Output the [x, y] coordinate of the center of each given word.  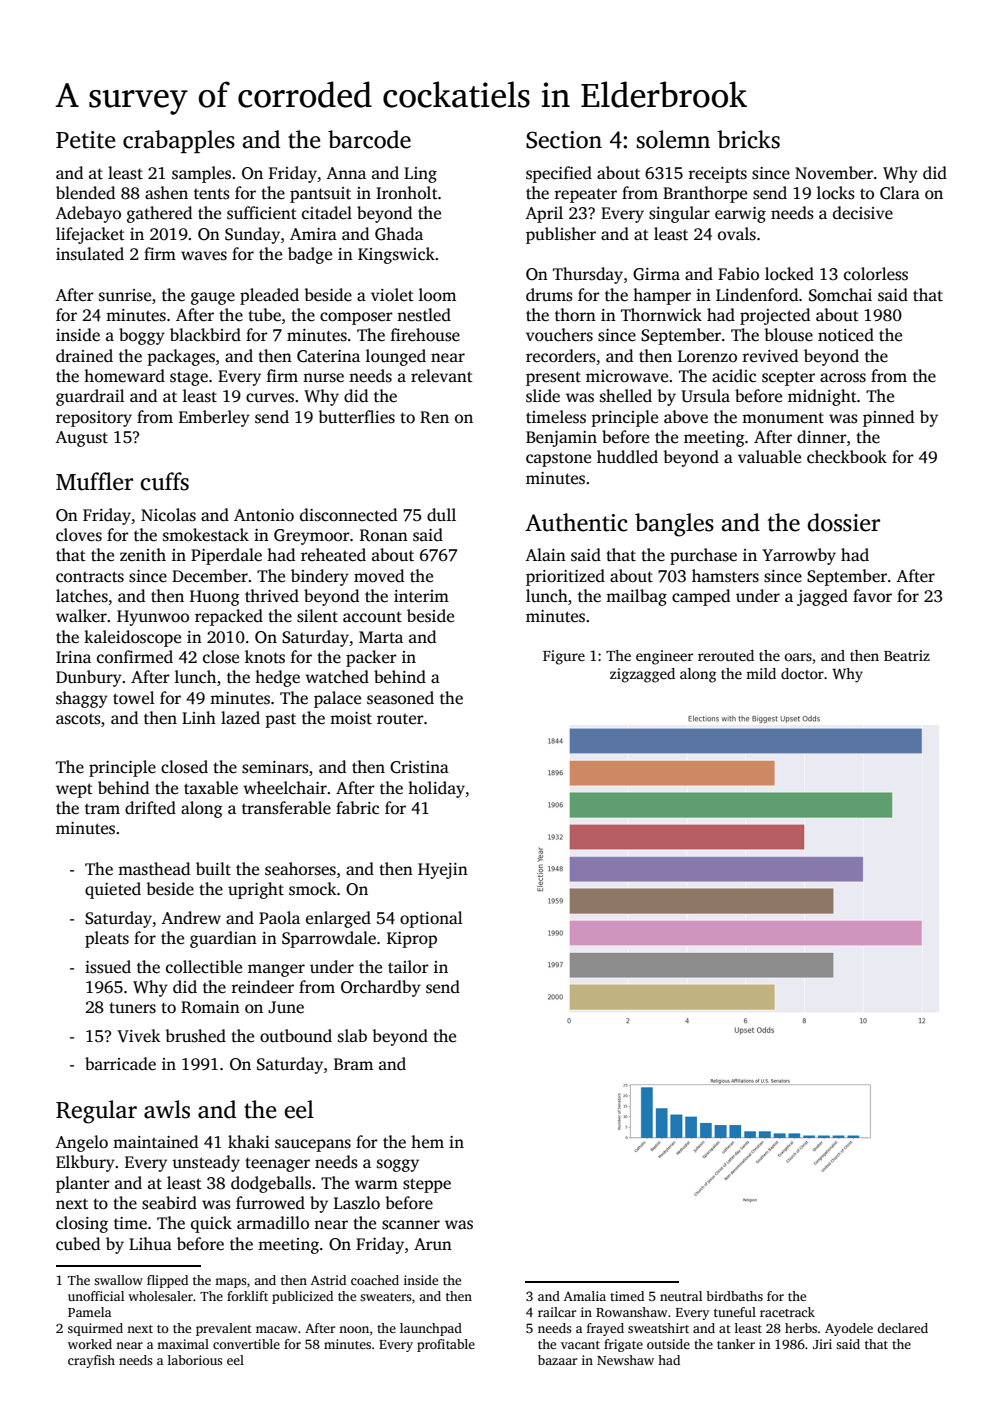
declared [902, 1328]
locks [836, 193]
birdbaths [734, 1296]
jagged [822, 597]
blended [85, 193]
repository [94, 419]
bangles [674, 525]
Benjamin [561, 439]
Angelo [81, 1143]
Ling [420, 175]
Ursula [705, 396]
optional [431, 919]
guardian [223, 939]
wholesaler [160, 1296]
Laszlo [357, 1203]
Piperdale [226, 556]
